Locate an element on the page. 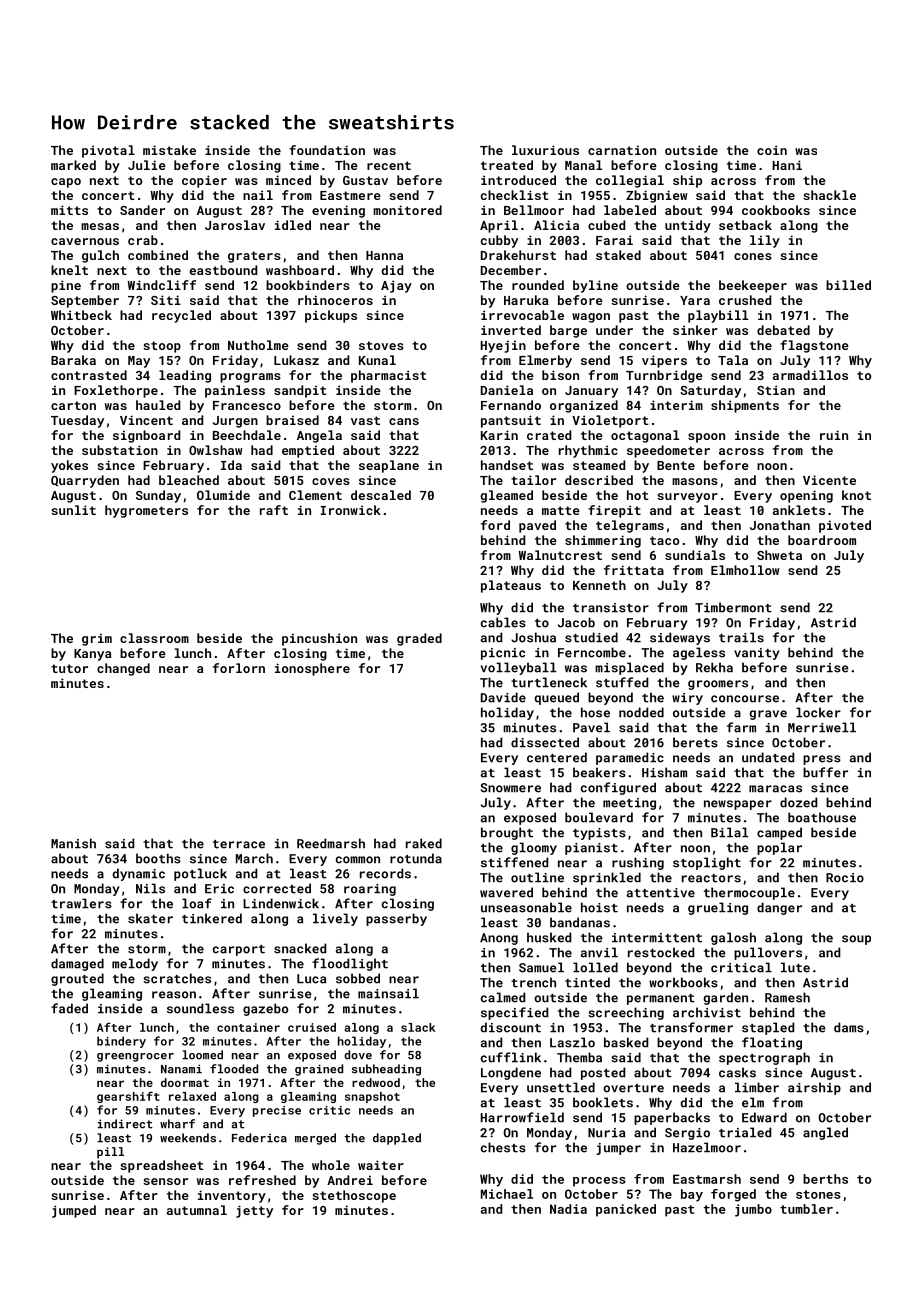 This page has width=924, height=1308. classroom is located at coordinates (154, 638).
